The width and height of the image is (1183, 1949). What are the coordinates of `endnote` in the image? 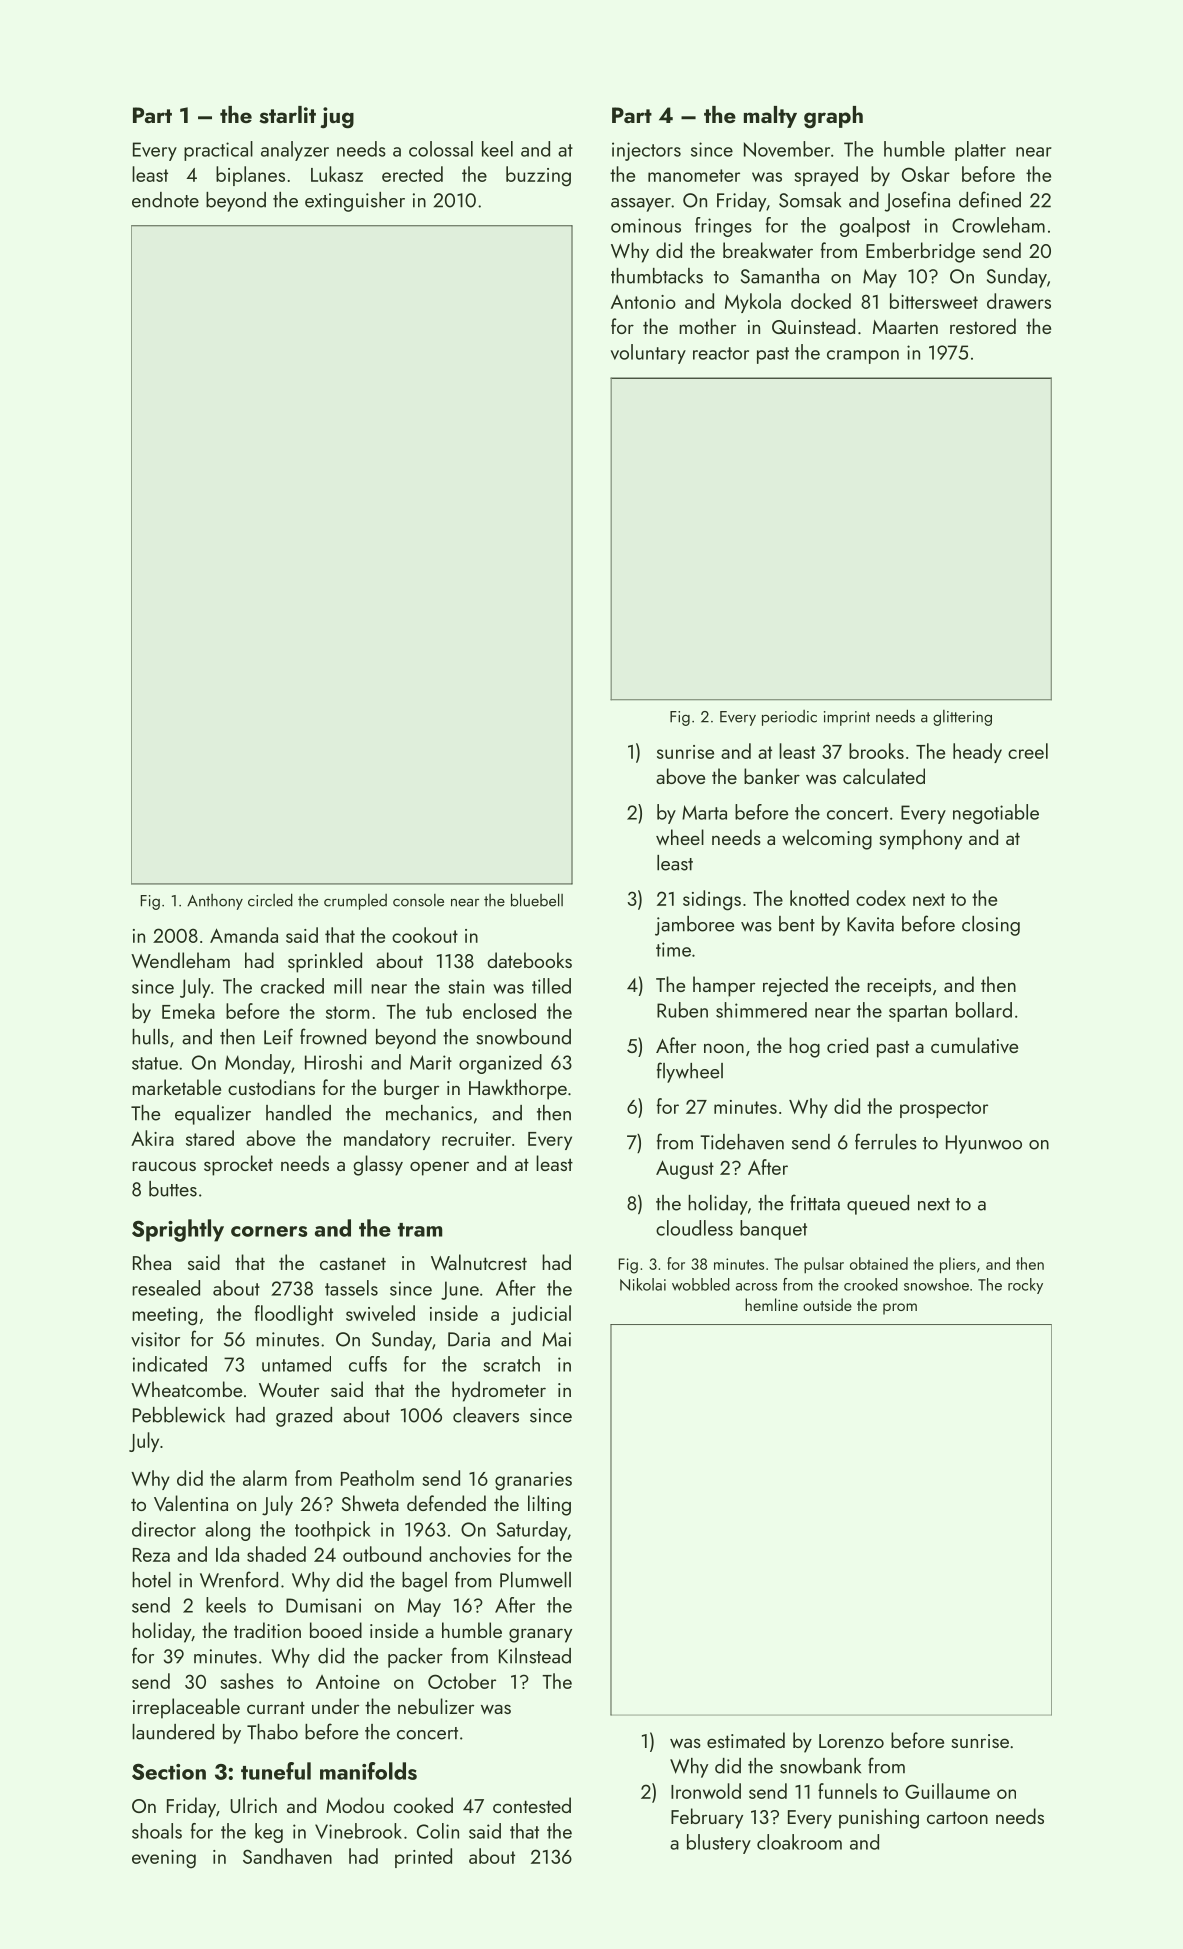 It's located at (165, 200).
